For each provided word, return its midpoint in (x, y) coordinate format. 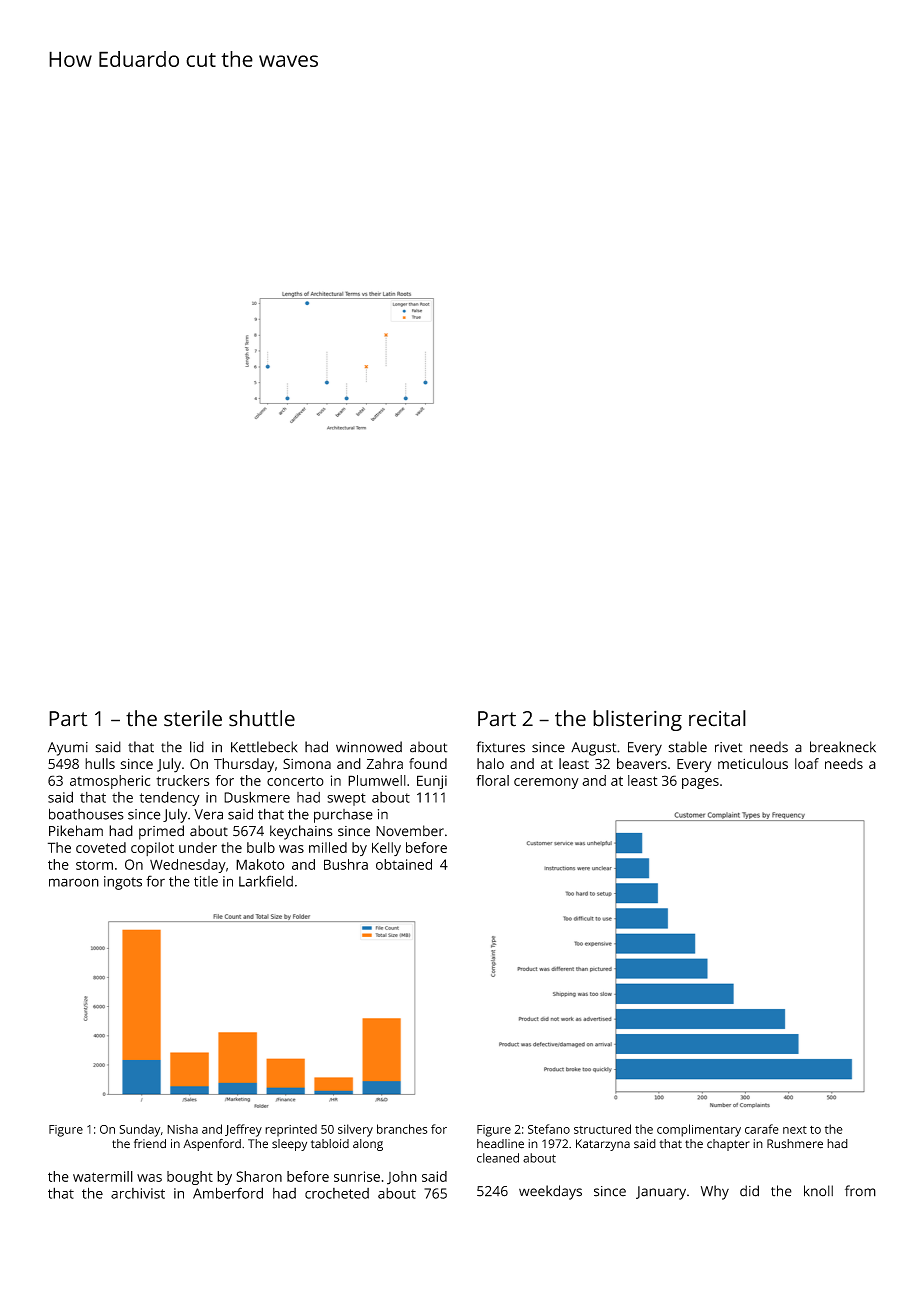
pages (700, 783)
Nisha (182, 1129)
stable (687, 747)
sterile (193, 718)
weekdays (550, 1192)
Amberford (228, 1193)
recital (717, 718)
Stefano (549, 1129)
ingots (123, 883)
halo (490, 763)
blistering (637, 720)
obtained (404, 864)
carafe (762, 1129)
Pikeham (76, 831)
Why (715, 1192)
